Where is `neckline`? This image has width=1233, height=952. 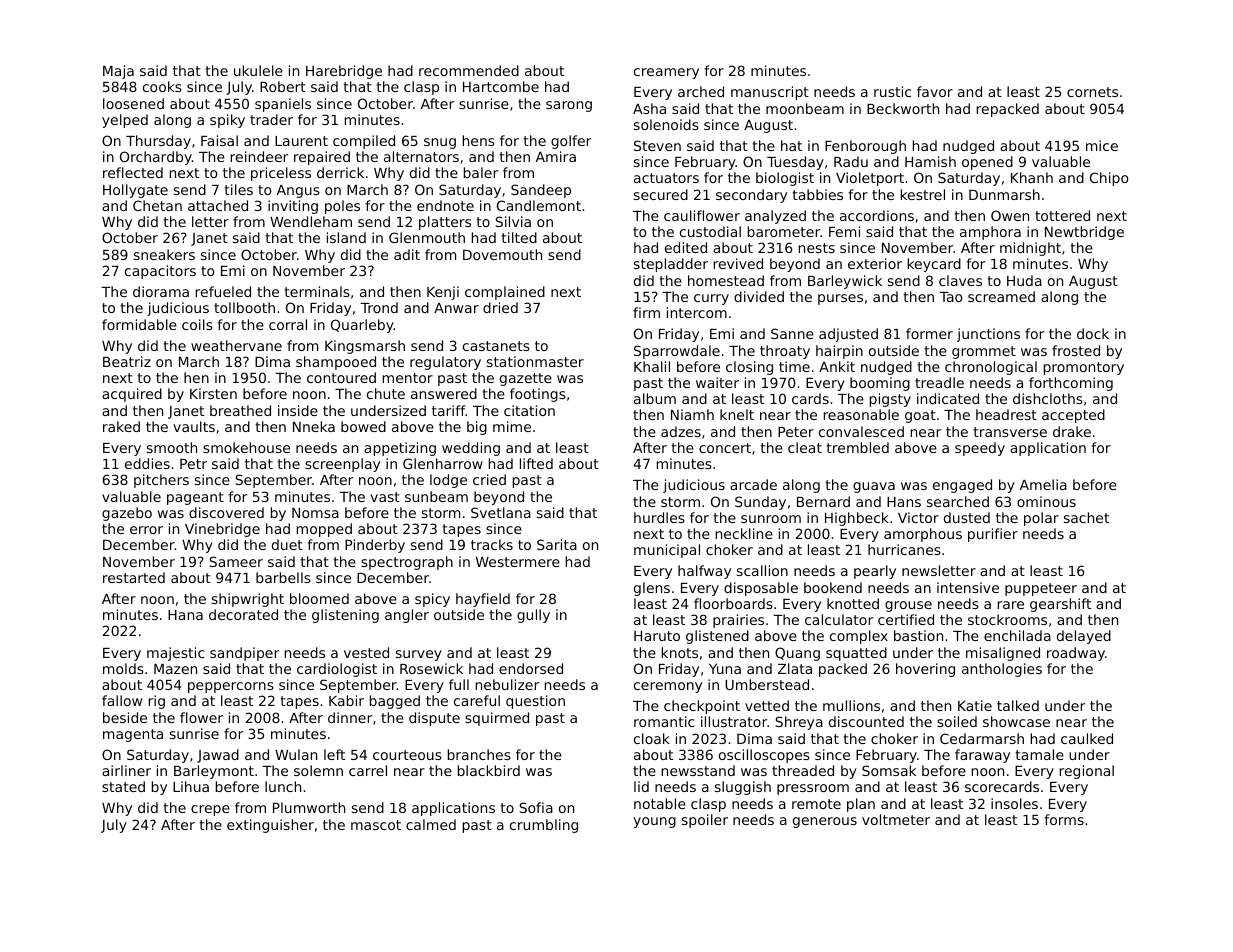 neckline is located at coordinates (744, 533).
